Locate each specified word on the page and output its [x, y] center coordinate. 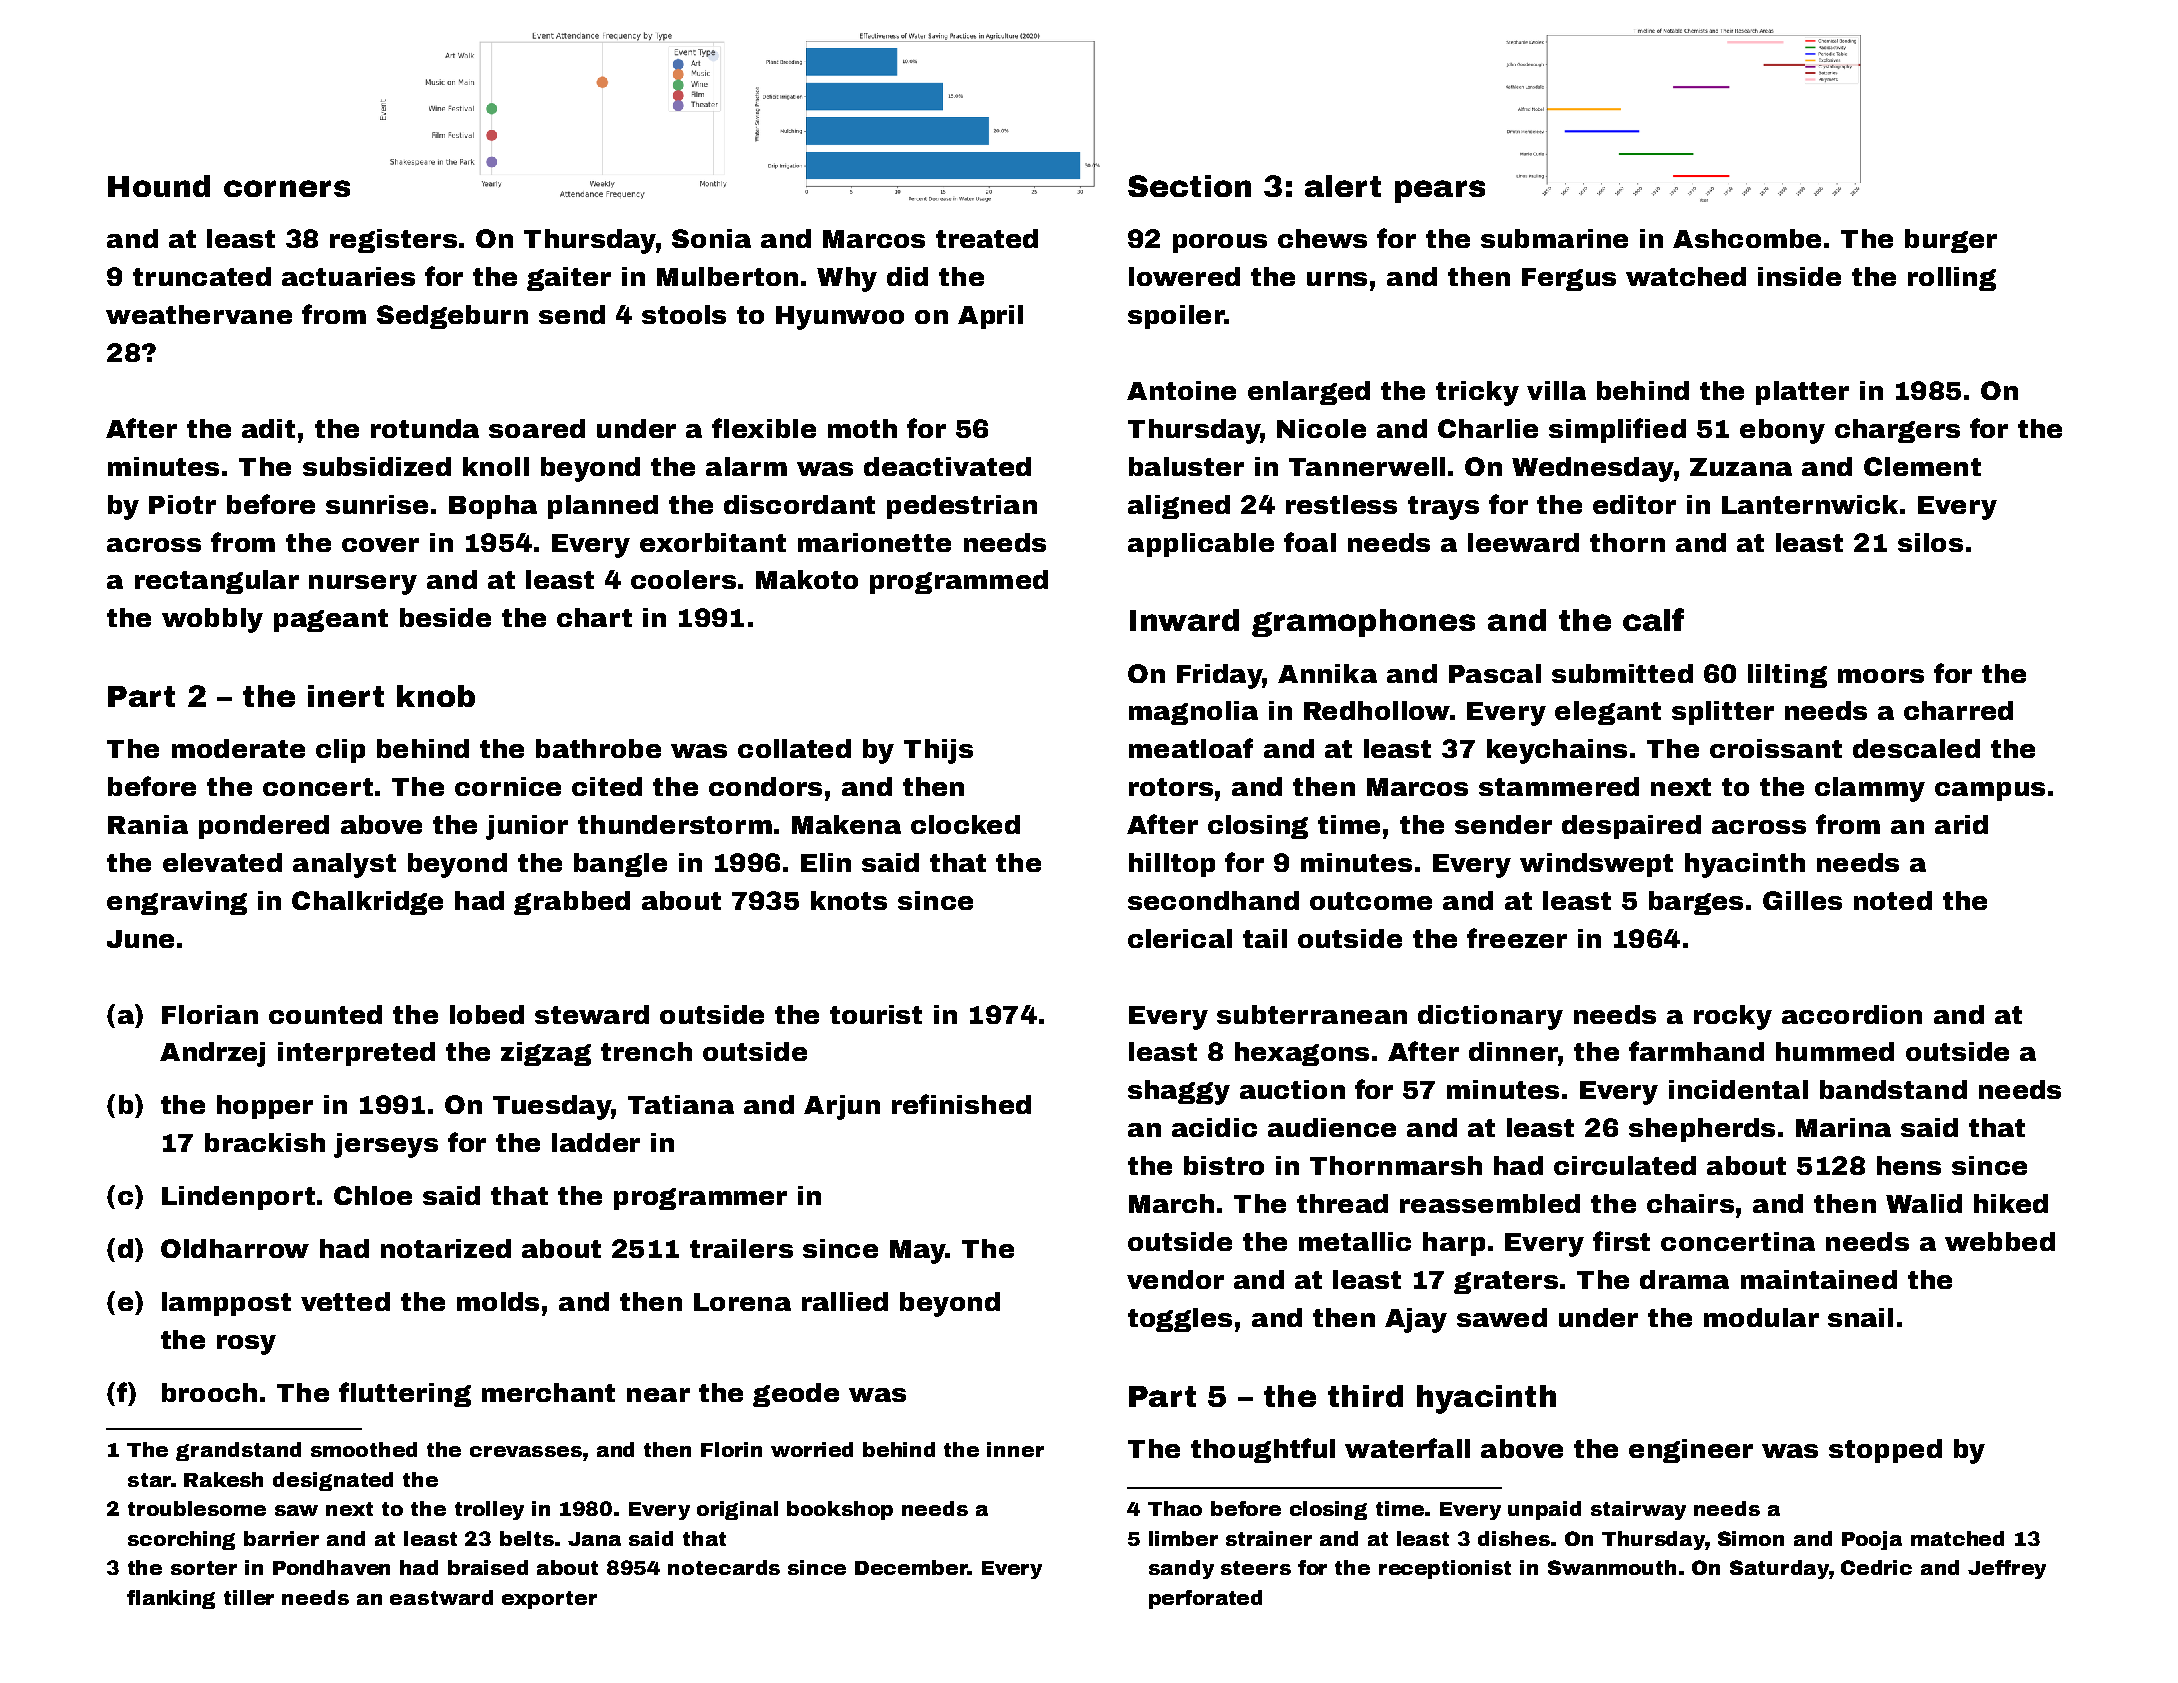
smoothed [364, 1449]
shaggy [1179, 1092]
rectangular [217, 582]
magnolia [1193, 713]
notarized [446, 1248]
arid [1961, 824]
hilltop [1172, 865]
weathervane [199, 314]
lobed [487, 1014]
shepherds [1702, 1130]
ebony [1782, 431]
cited [607, 786]
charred [1958, 710]
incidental [1738, 1089]
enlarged [1309, 393]
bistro [1224, 1165]
